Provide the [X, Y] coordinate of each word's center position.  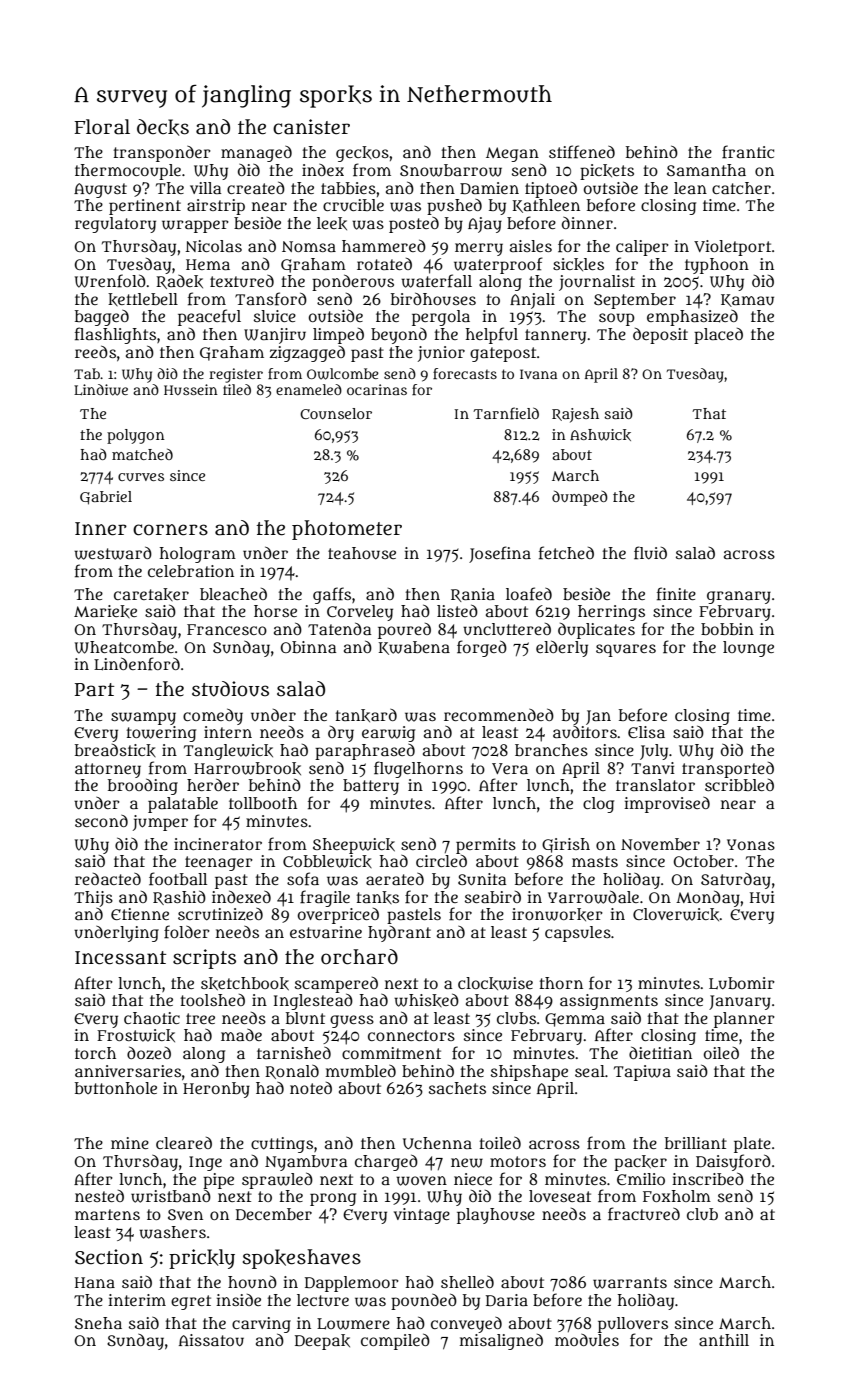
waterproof [498, 265]
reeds [95, 351]
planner [744, 1020]
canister [311, 127]
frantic [748, 152]
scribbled [739, 785]
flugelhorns [418, 769]
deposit [660, 336]
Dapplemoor [352, 1284]
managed [256, 154]
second [101, 821]
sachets [457, 1088]
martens [107, 1214]
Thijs [93, 899]
